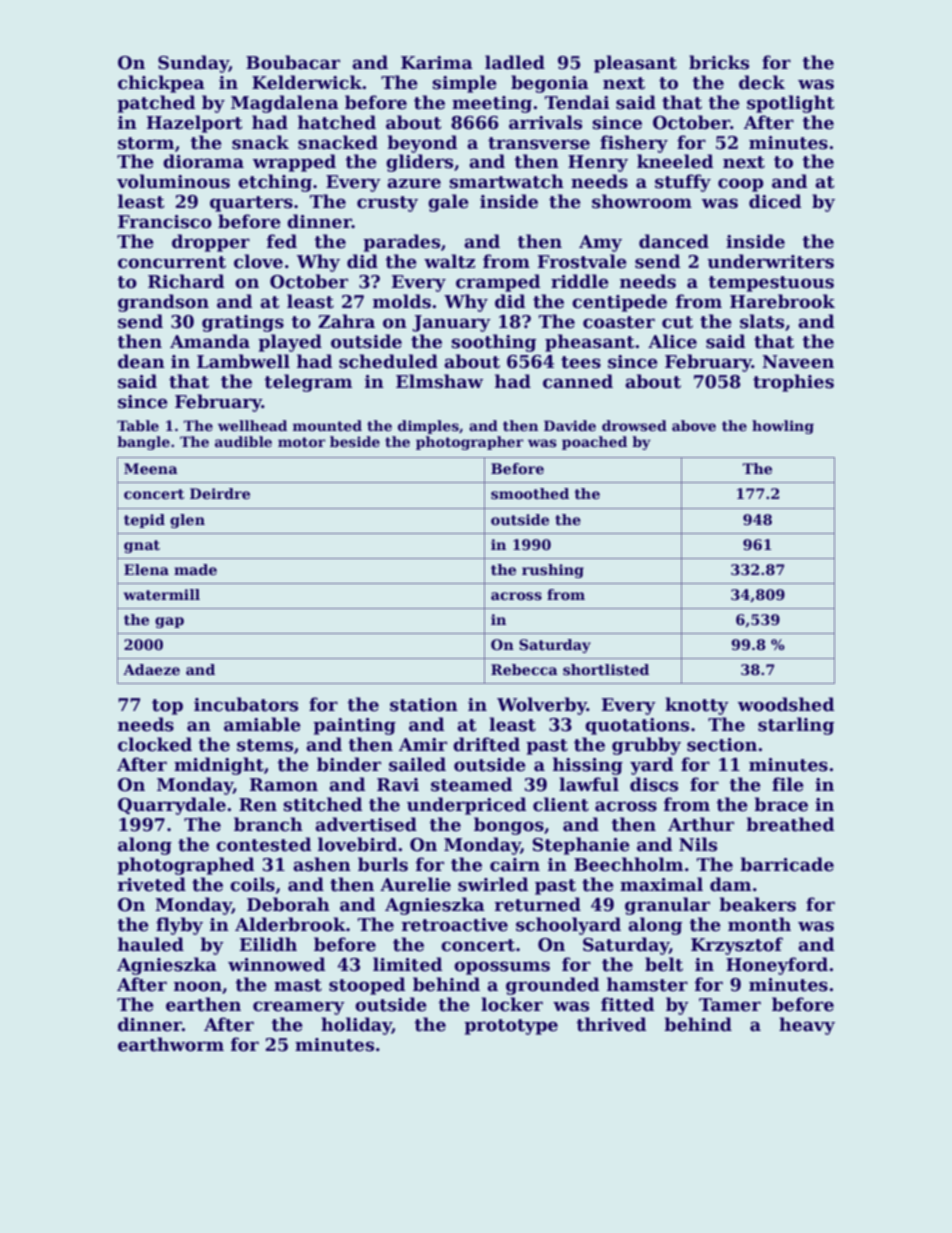  What do you see at coordinates (448, 203) in the screenshot?
I see `gale` at bounding box center [448, 203].
